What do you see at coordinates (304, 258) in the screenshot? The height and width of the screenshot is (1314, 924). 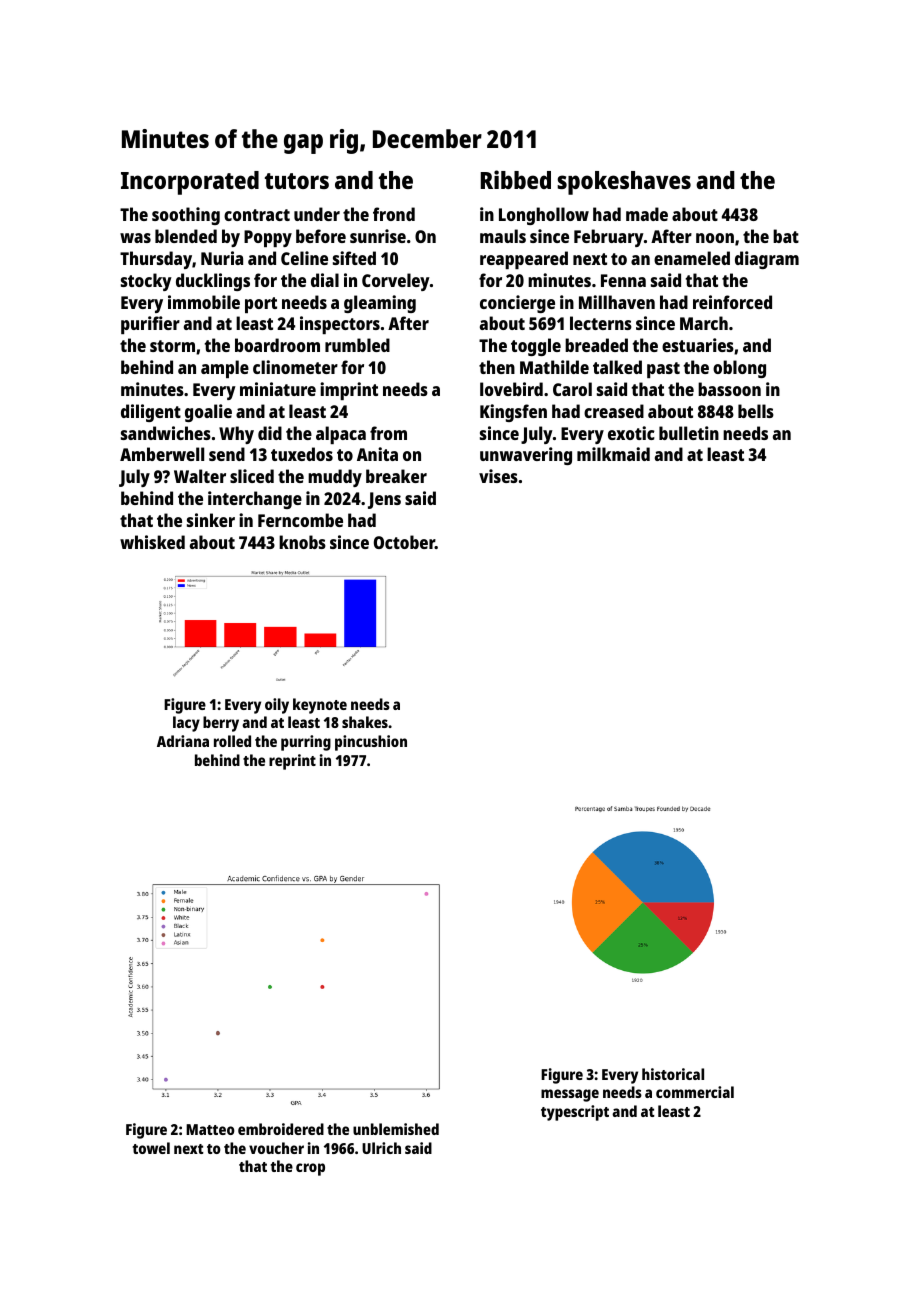 I see `Celine` at bounding box center [304, 258].
